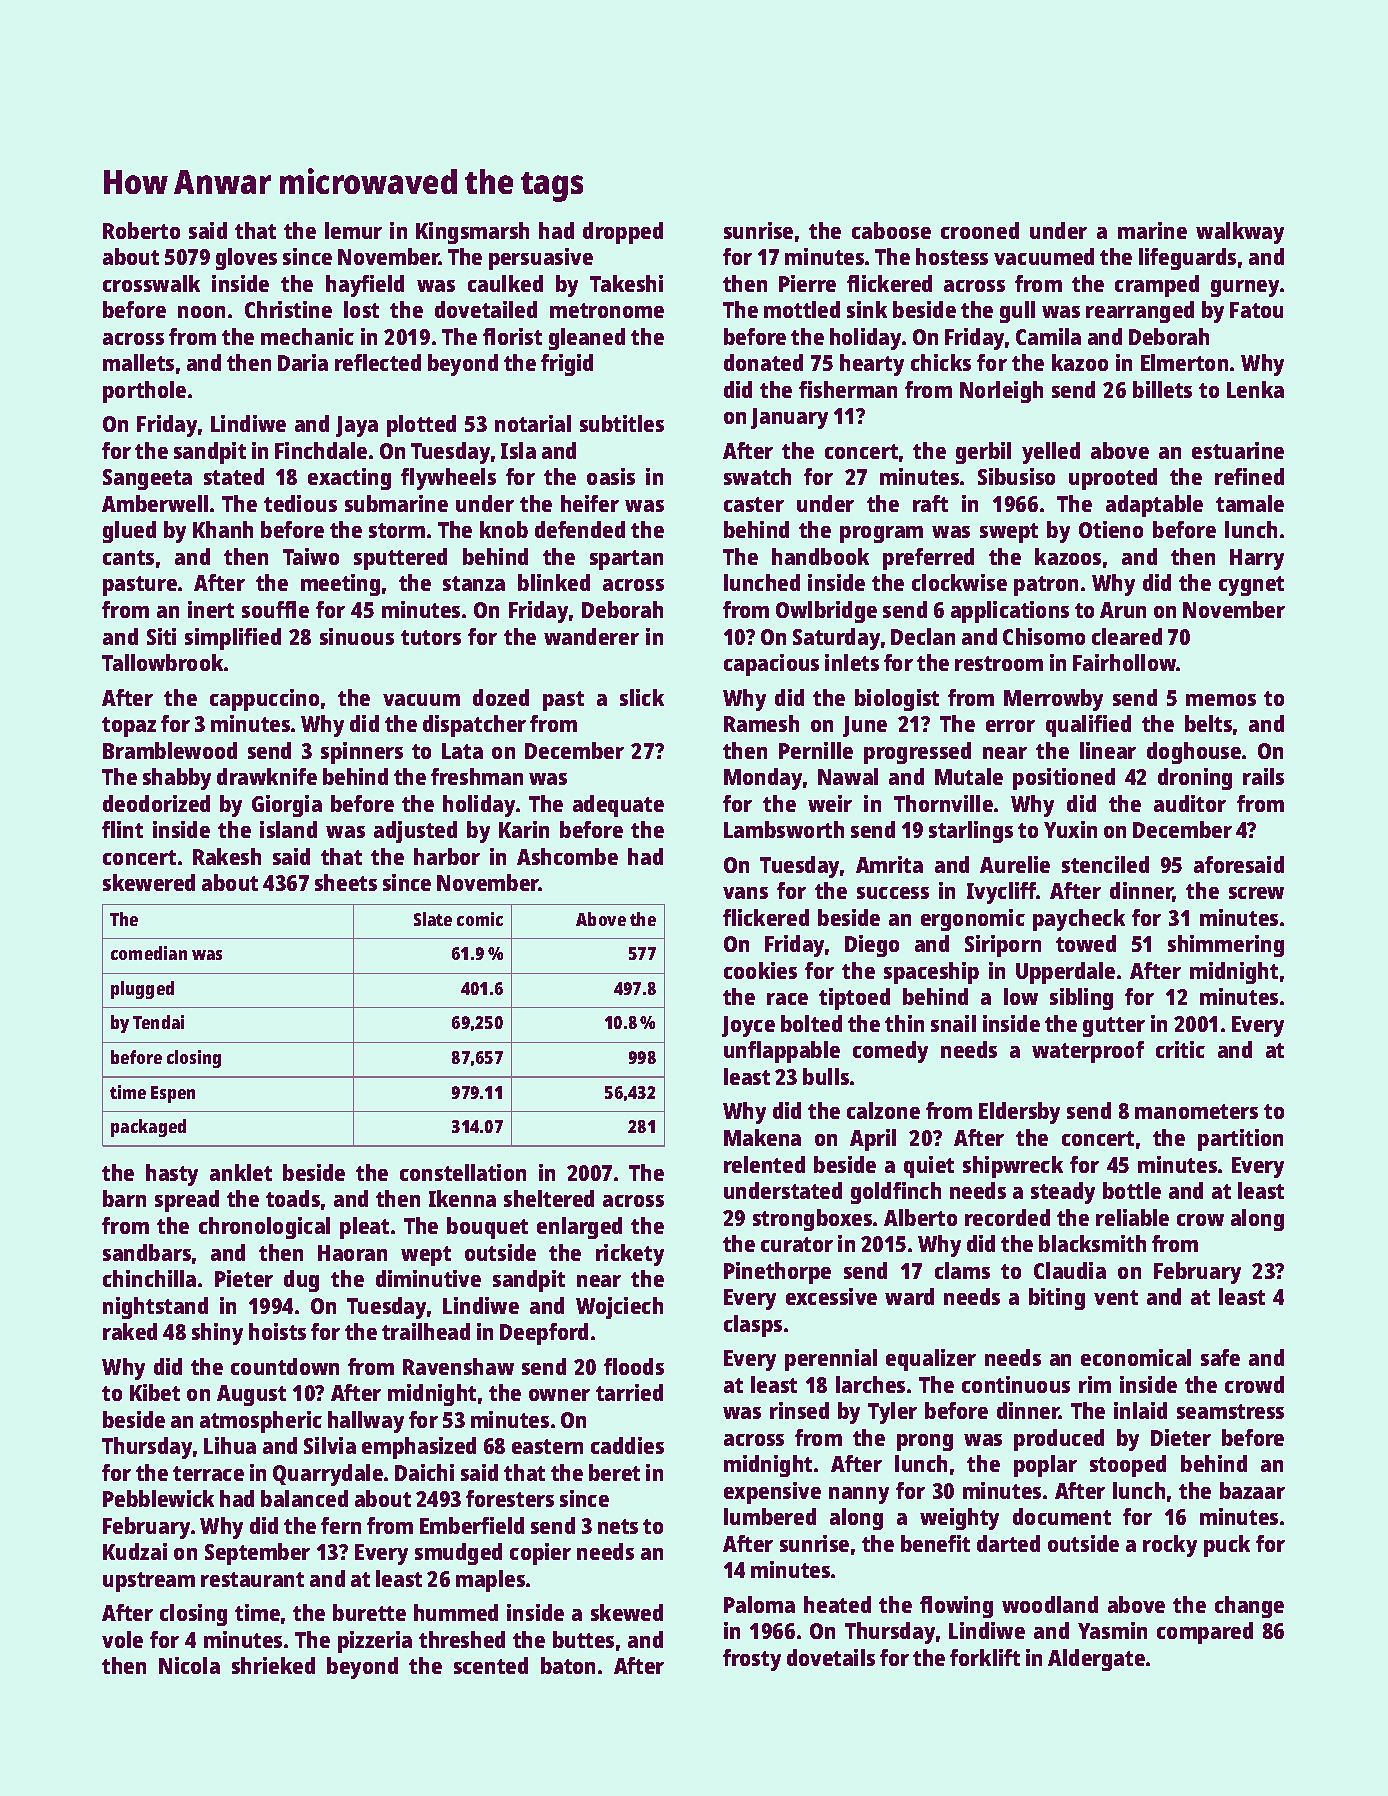 The image size is (1388, 1796). Describe the element at coordinates (141, 230) in the screenshot. I see `Roberto` at that location.
